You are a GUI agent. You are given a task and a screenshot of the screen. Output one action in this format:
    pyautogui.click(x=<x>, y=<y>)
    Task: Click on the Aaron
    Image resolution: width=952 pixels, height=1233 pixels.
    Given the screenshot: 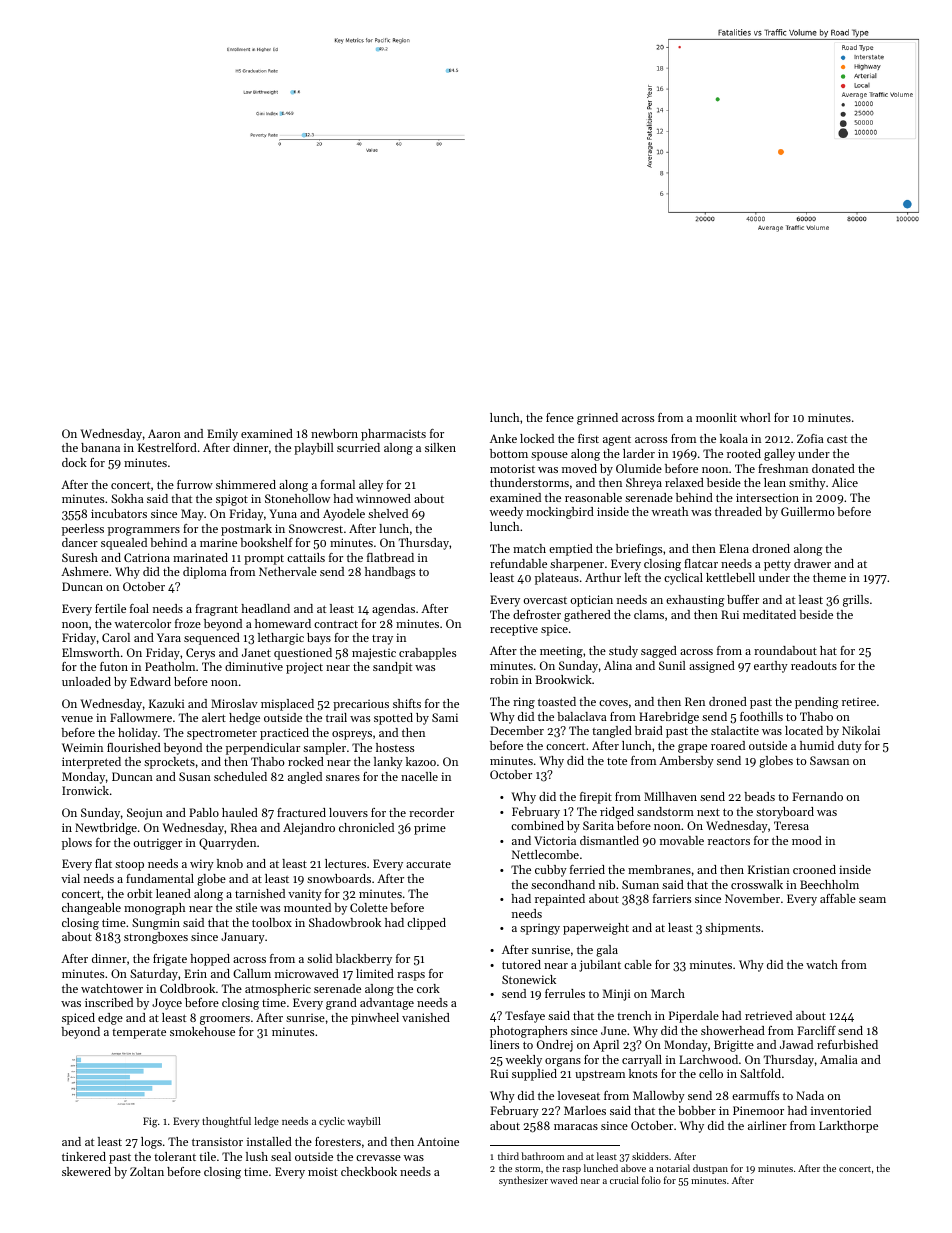 What is the action you would take?
    pyautogui.click(x=164, y=433)
